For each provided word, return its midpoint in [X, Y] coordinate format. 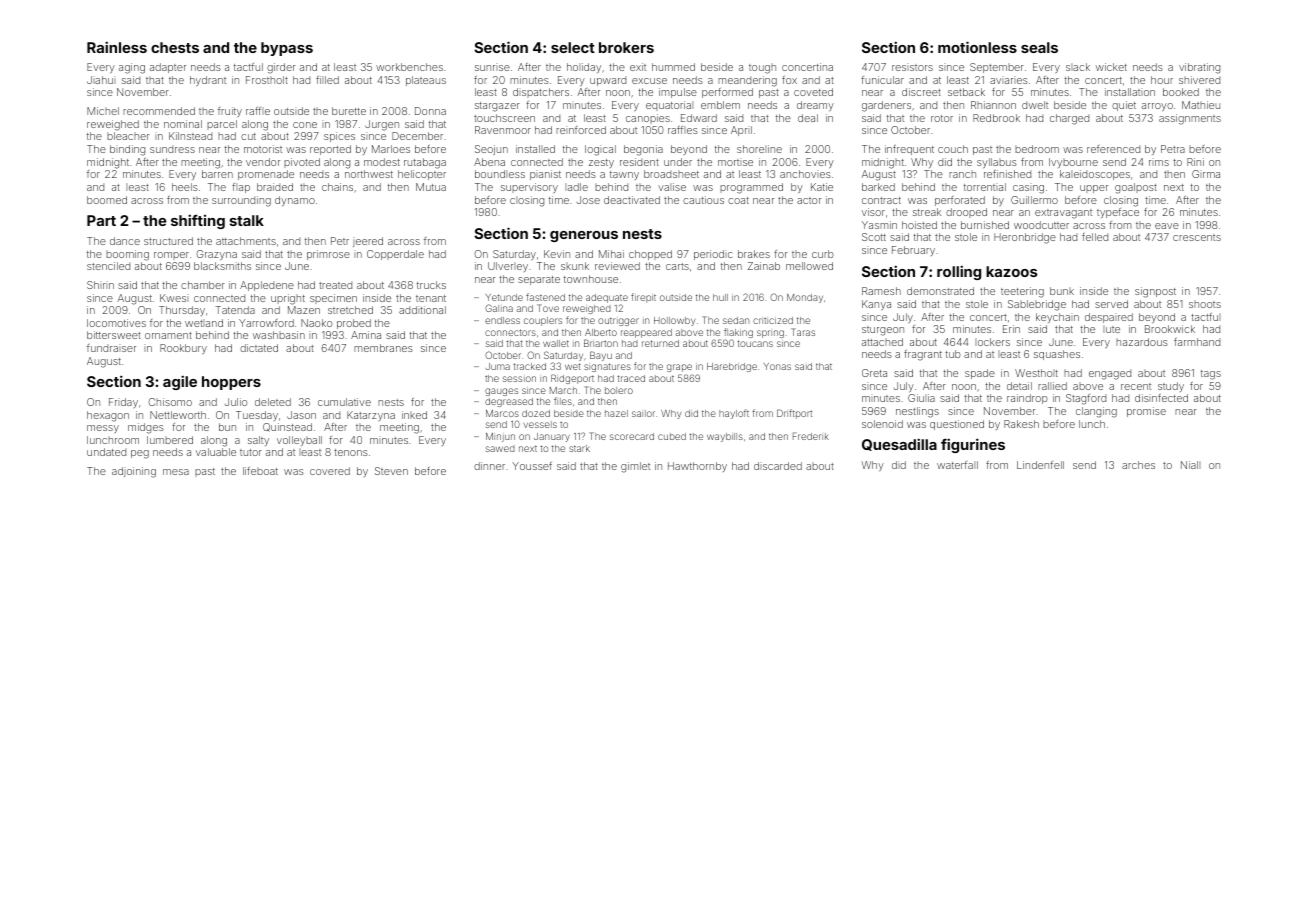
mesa [176, 472]
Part [101, 220]
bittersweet [114, 335]
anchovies [805, 174]
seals [1039, 47]
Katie [822, 187]
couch [953, 149]
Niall [1190, 465]
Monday [805, 298]
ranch [962, 174]
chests [175, 47]
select [573, 47]
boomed [107, 200]
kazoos [1011, 271]
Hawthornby [697, 467]
